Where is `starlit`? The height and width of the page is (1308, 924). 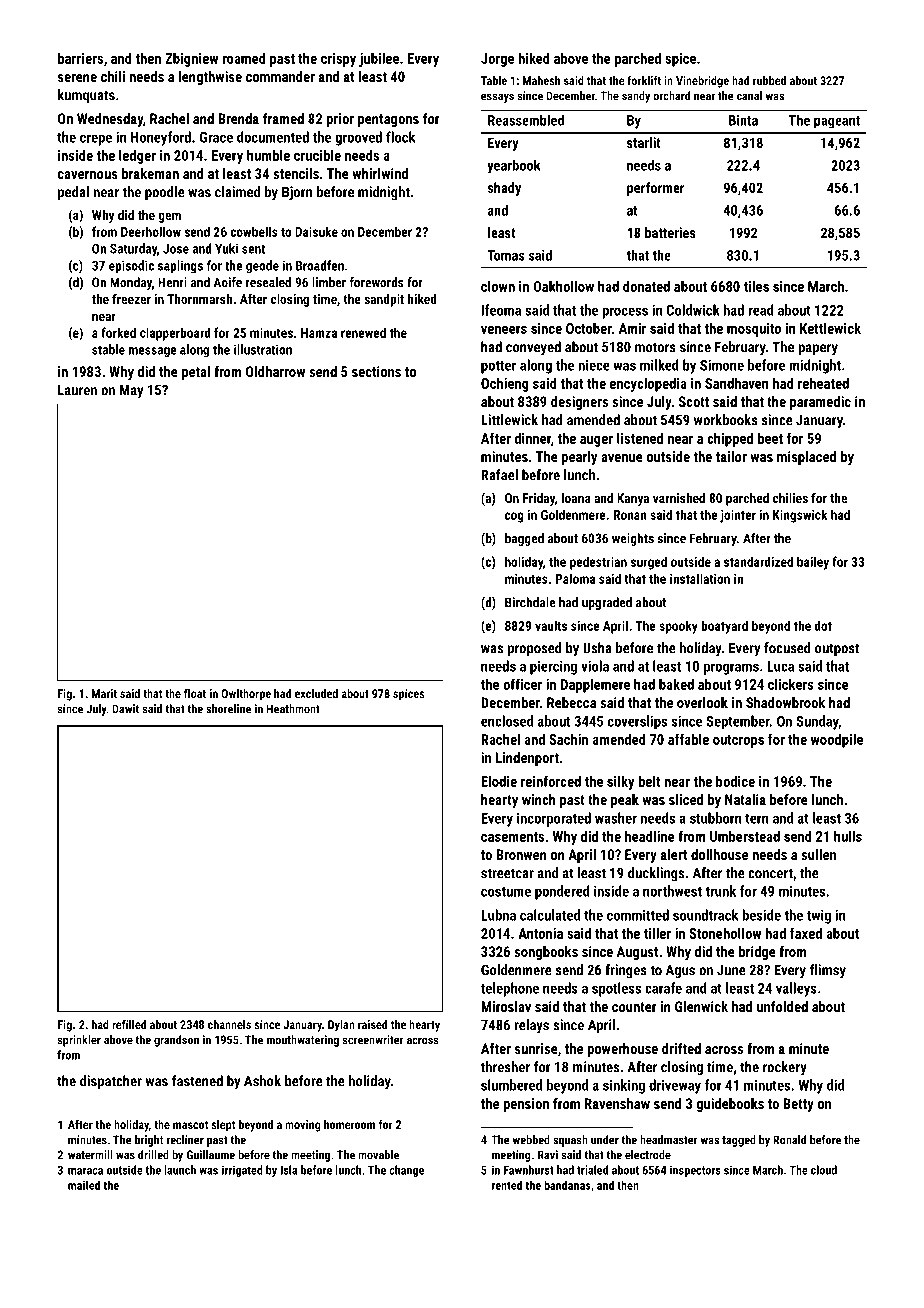
starlit is located at coordinates (644, 142).
